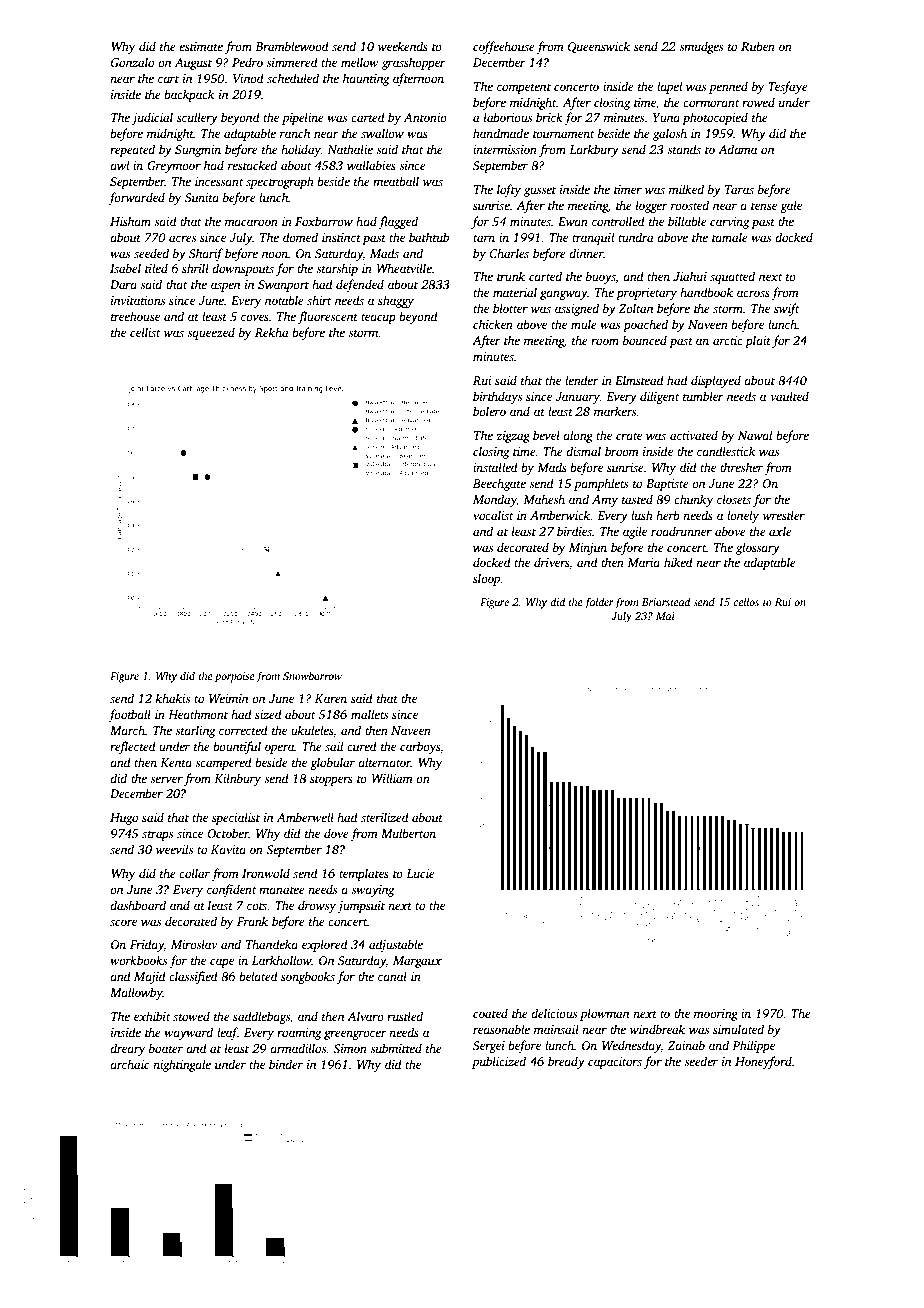 The width and height of the screenshot is (924, 1308). What do you see at coordinates (746, 601) in the screenshot?
I see `cellos` at bounding box center [746, 601].
